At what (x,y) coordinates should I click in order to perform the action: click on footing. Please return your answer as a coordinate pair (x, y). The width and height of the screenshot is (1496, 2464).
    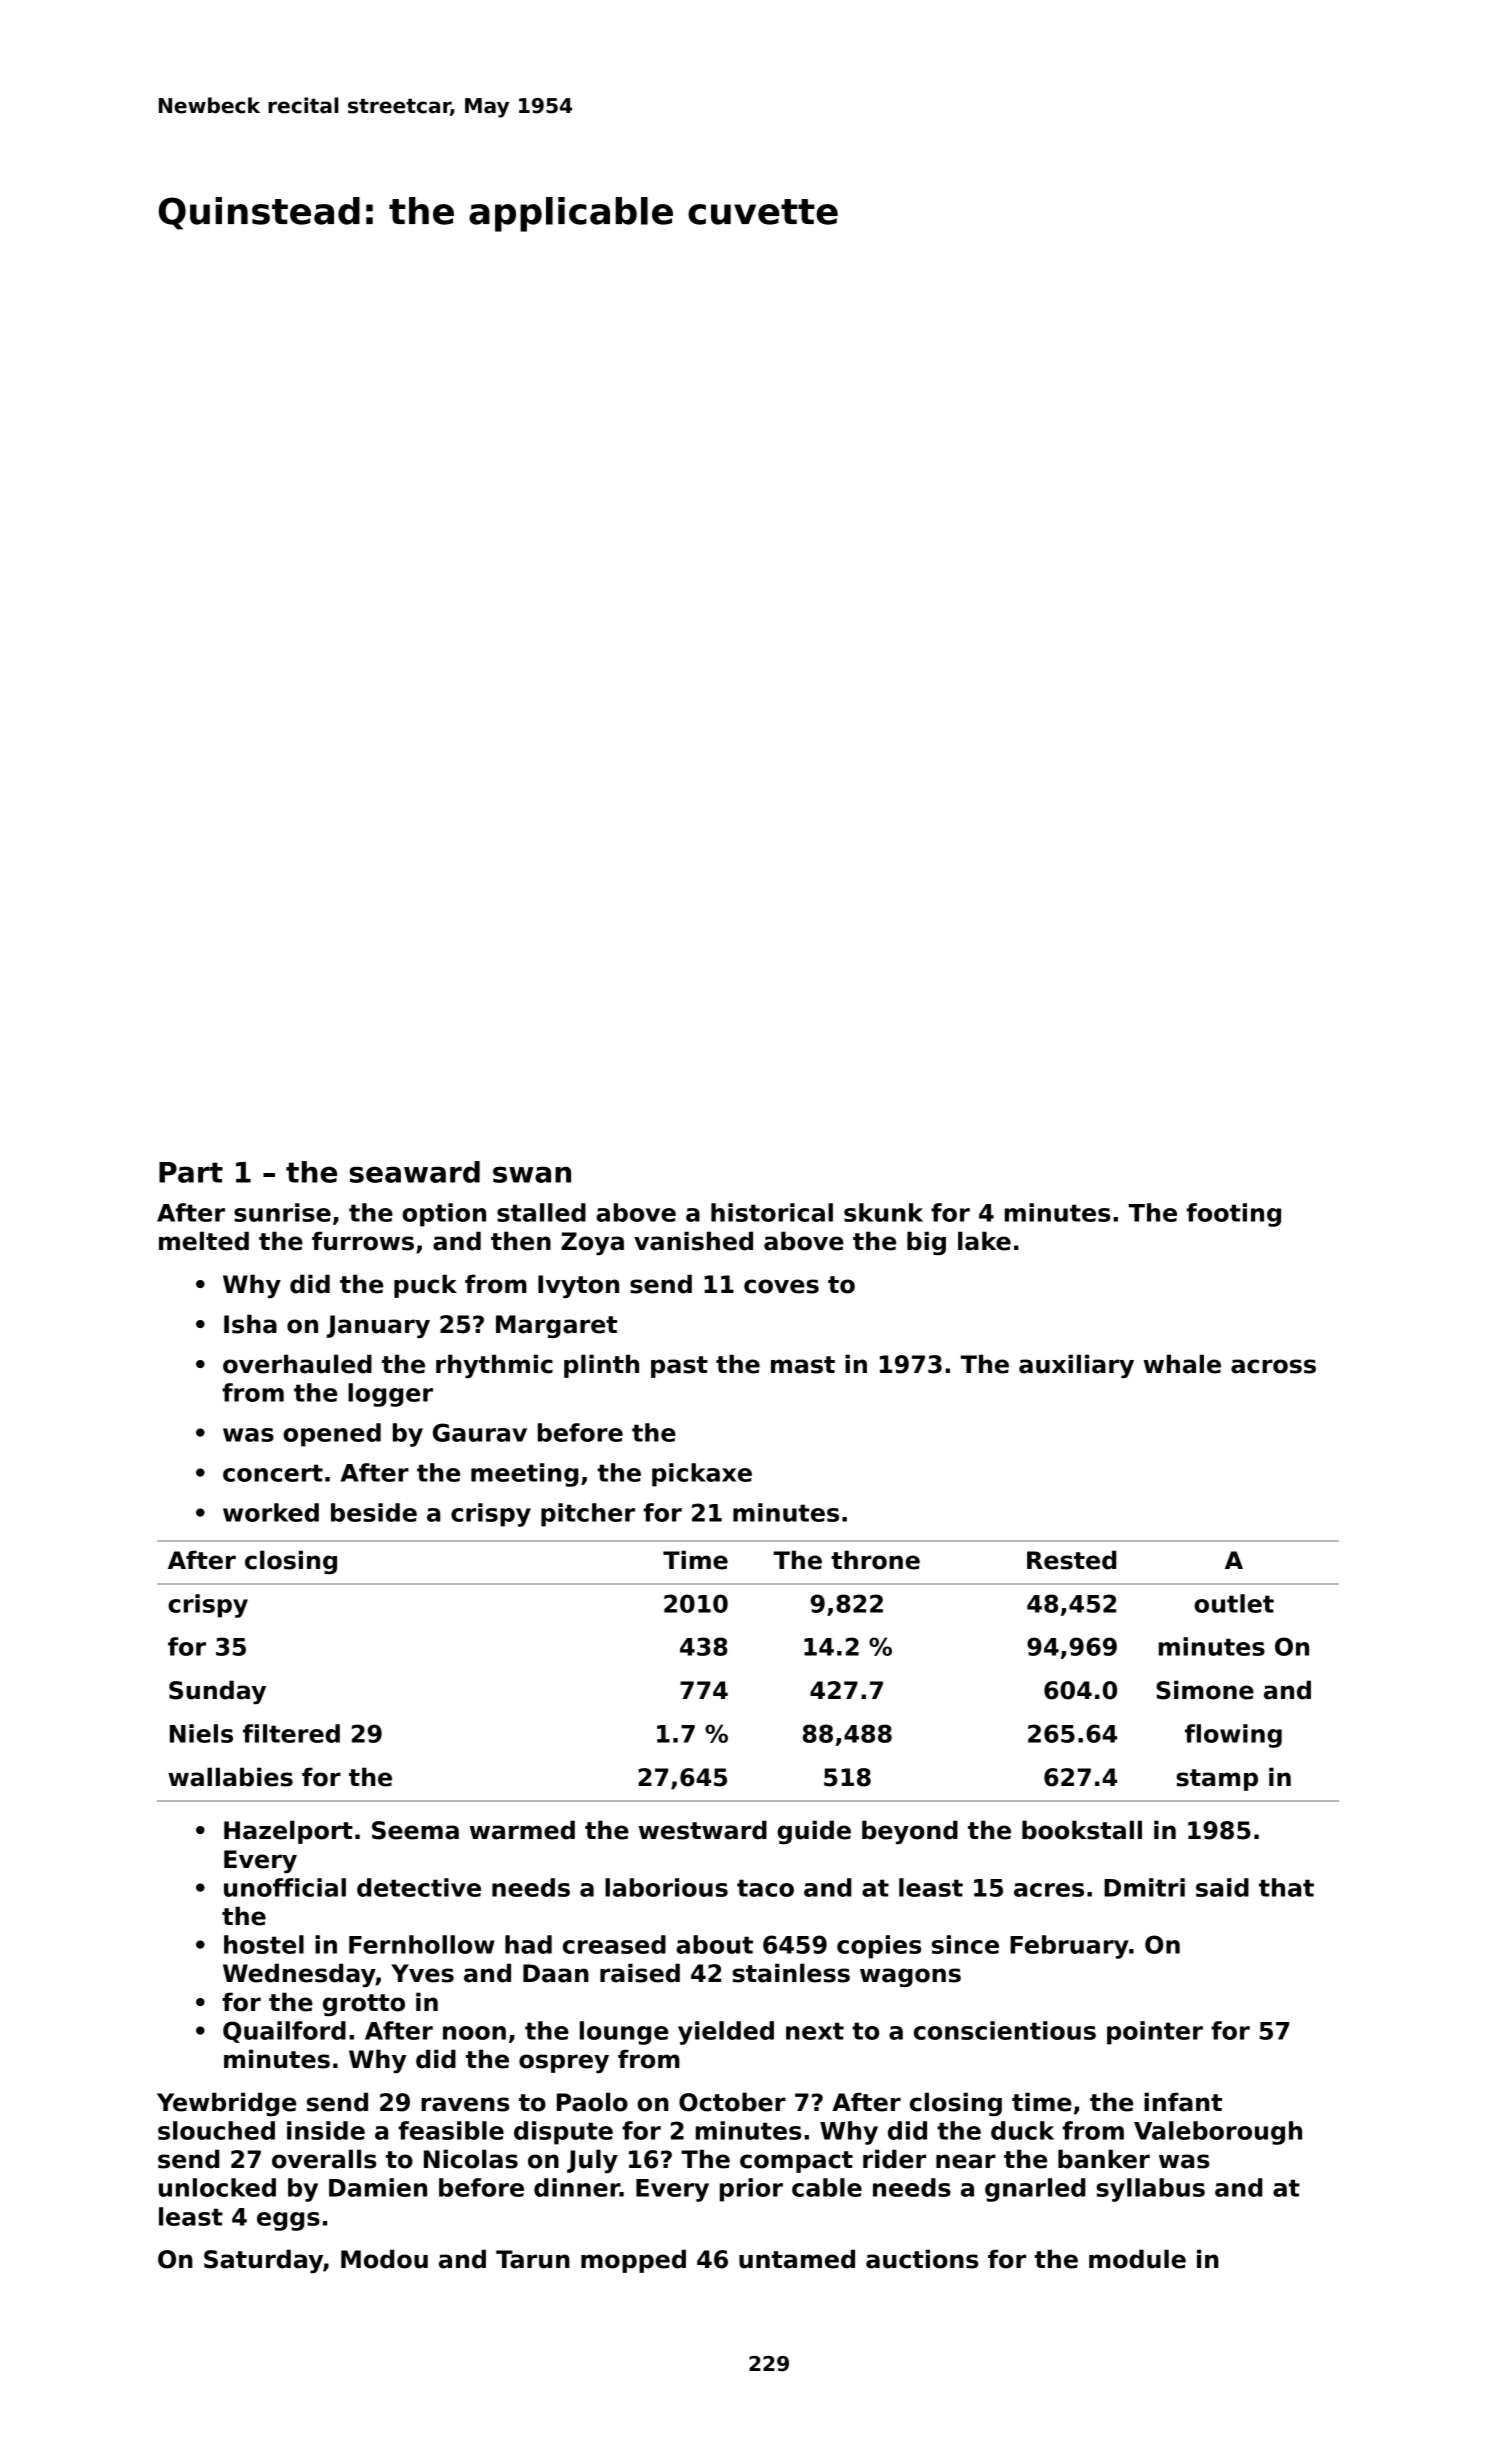
    Looking at the image, I should click on (1234, 1215).
